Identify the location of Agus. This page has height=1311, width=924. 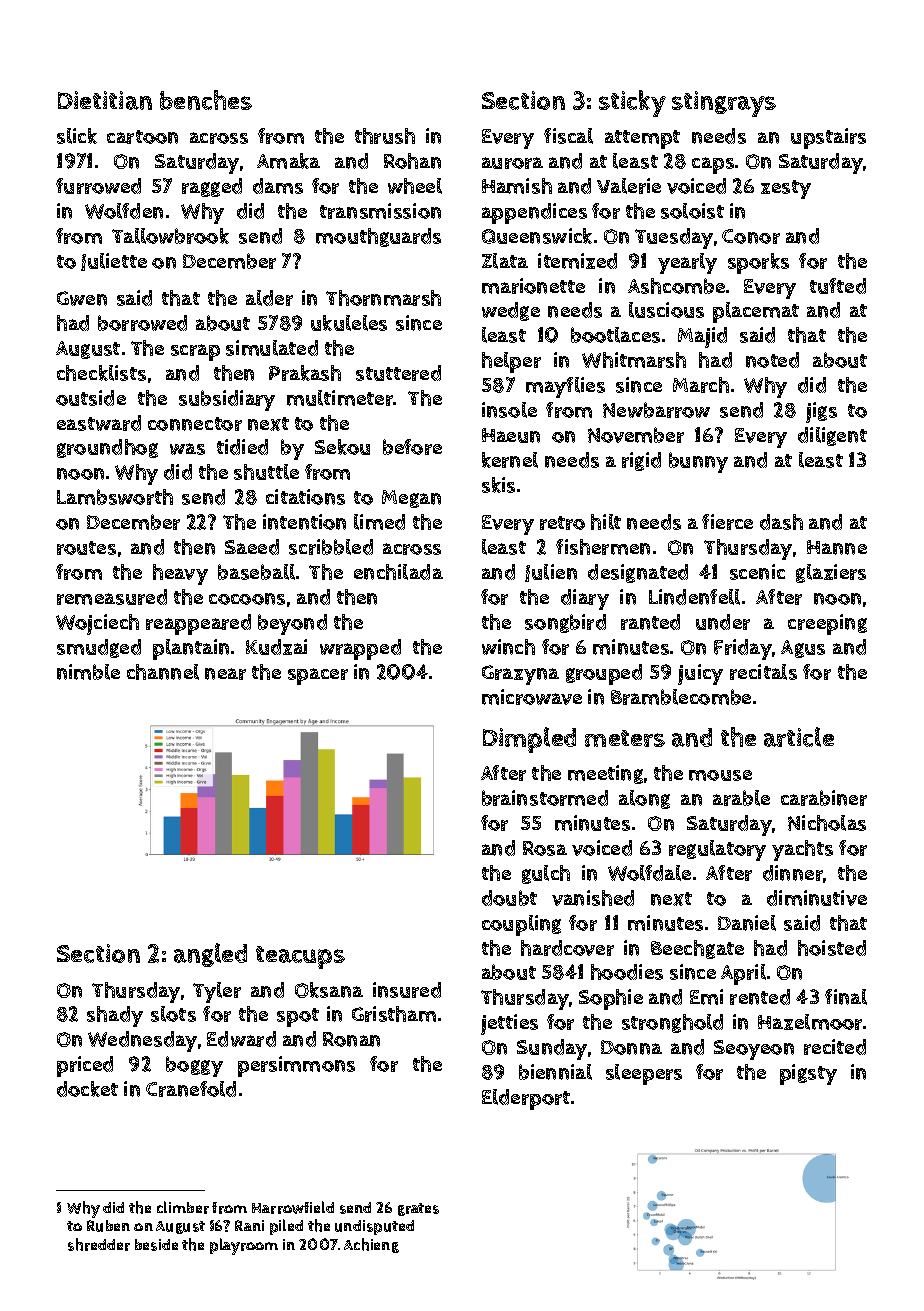
(803, 649).
